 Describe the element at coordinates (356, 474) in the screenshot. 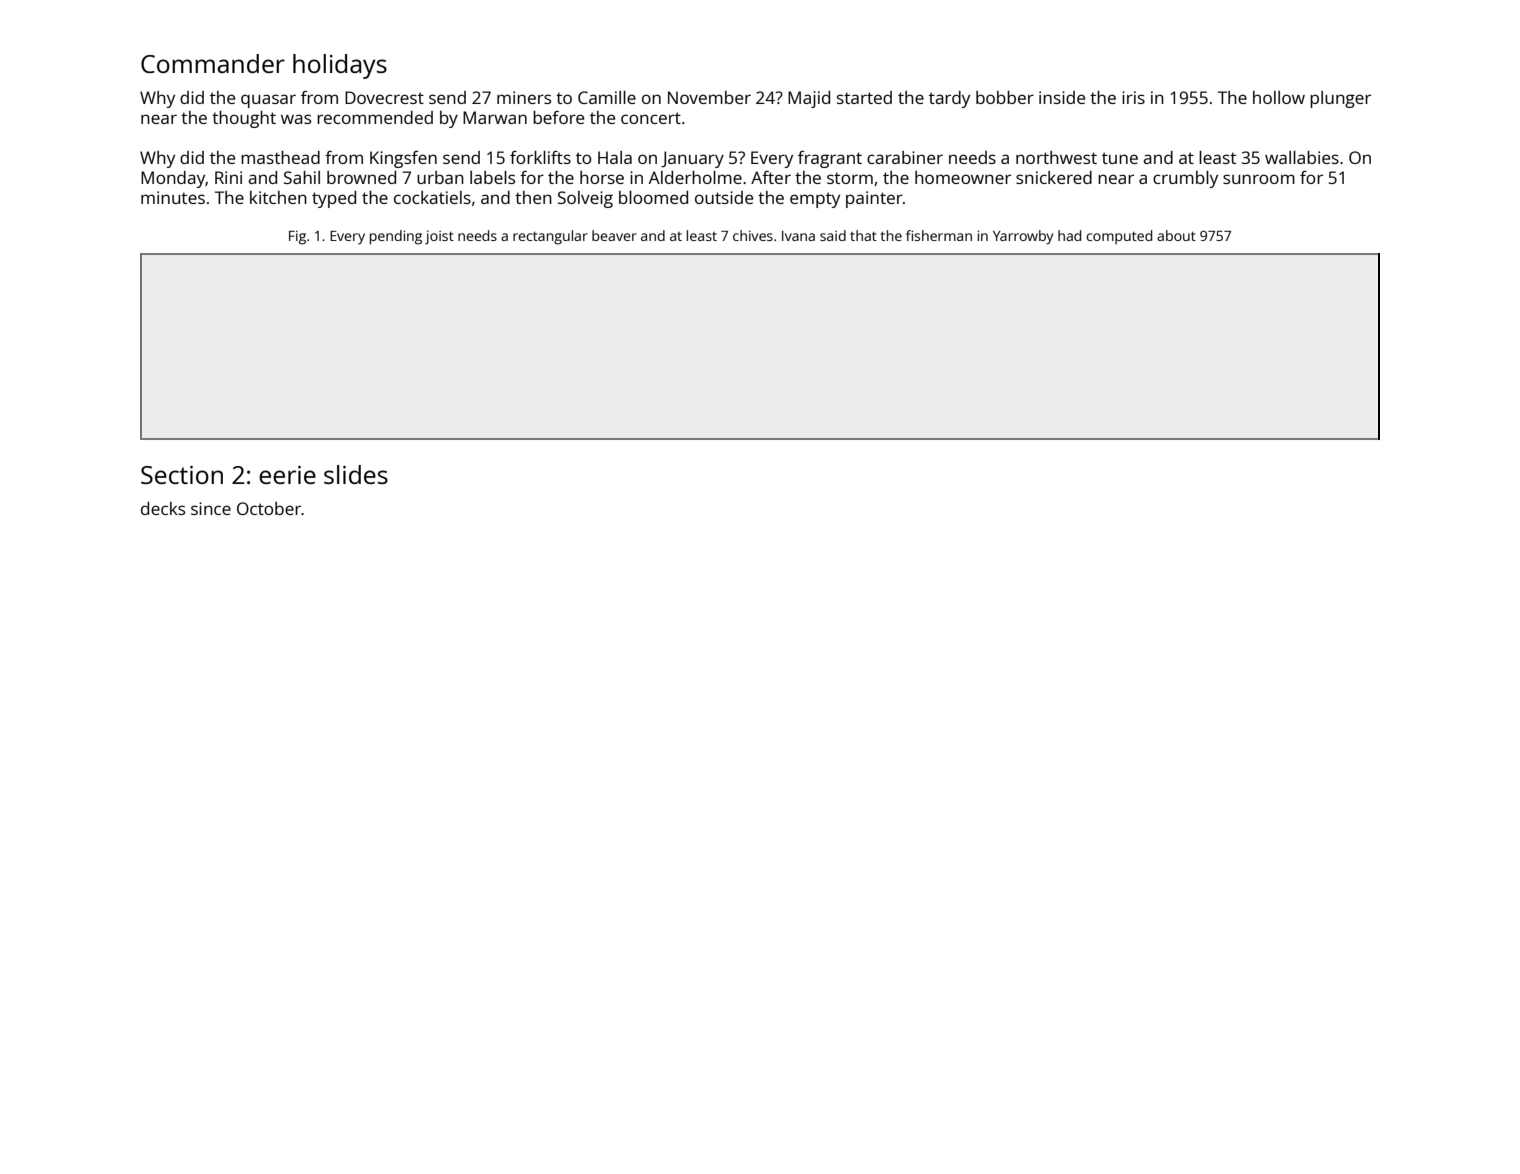

I see `slides` at that location.
